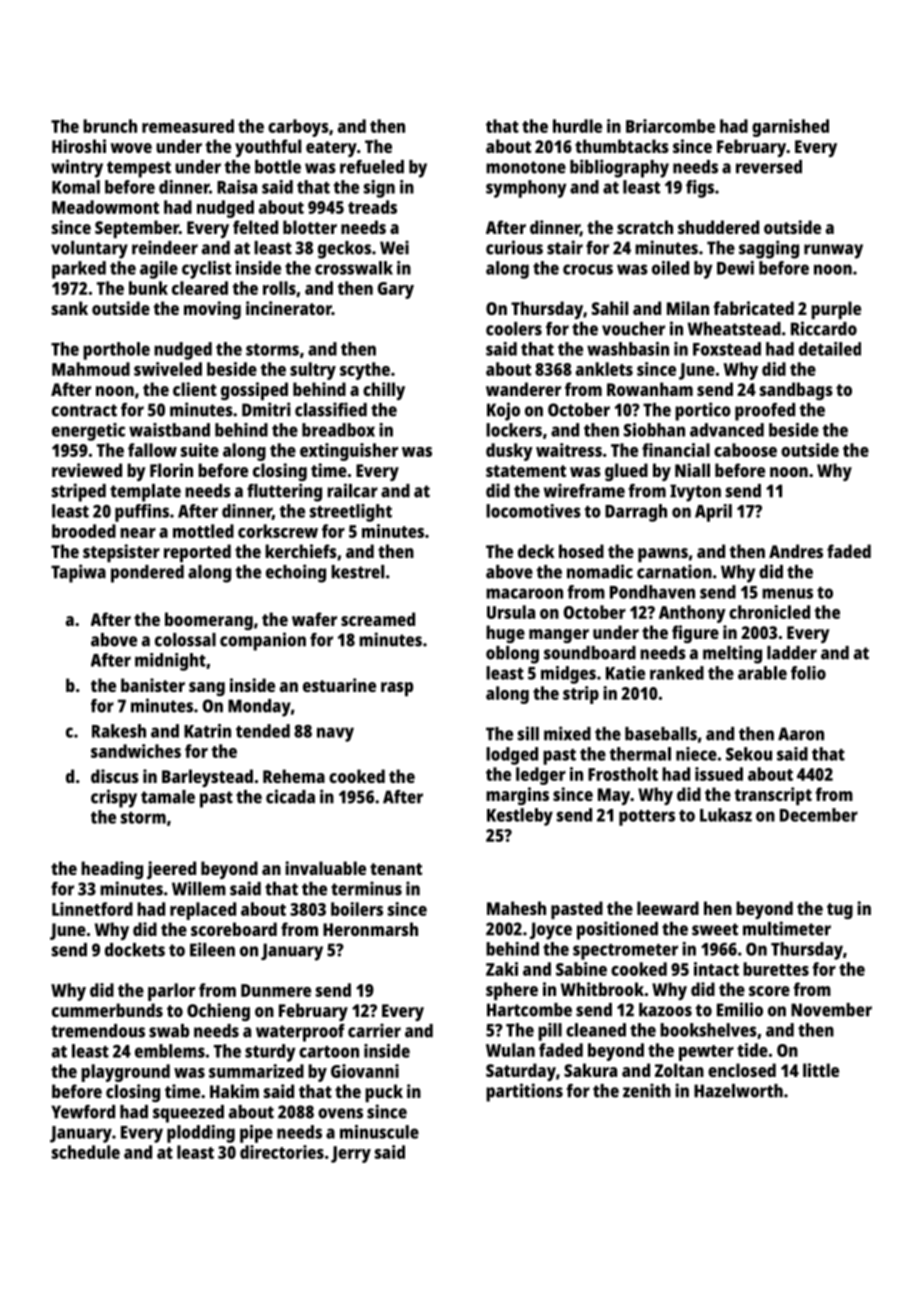 Image resolution: width=924 pixels, height=1314 pixels. Describe the element at coordinates (753, 308) in the screenshot. I see `fabricated` at that location.
